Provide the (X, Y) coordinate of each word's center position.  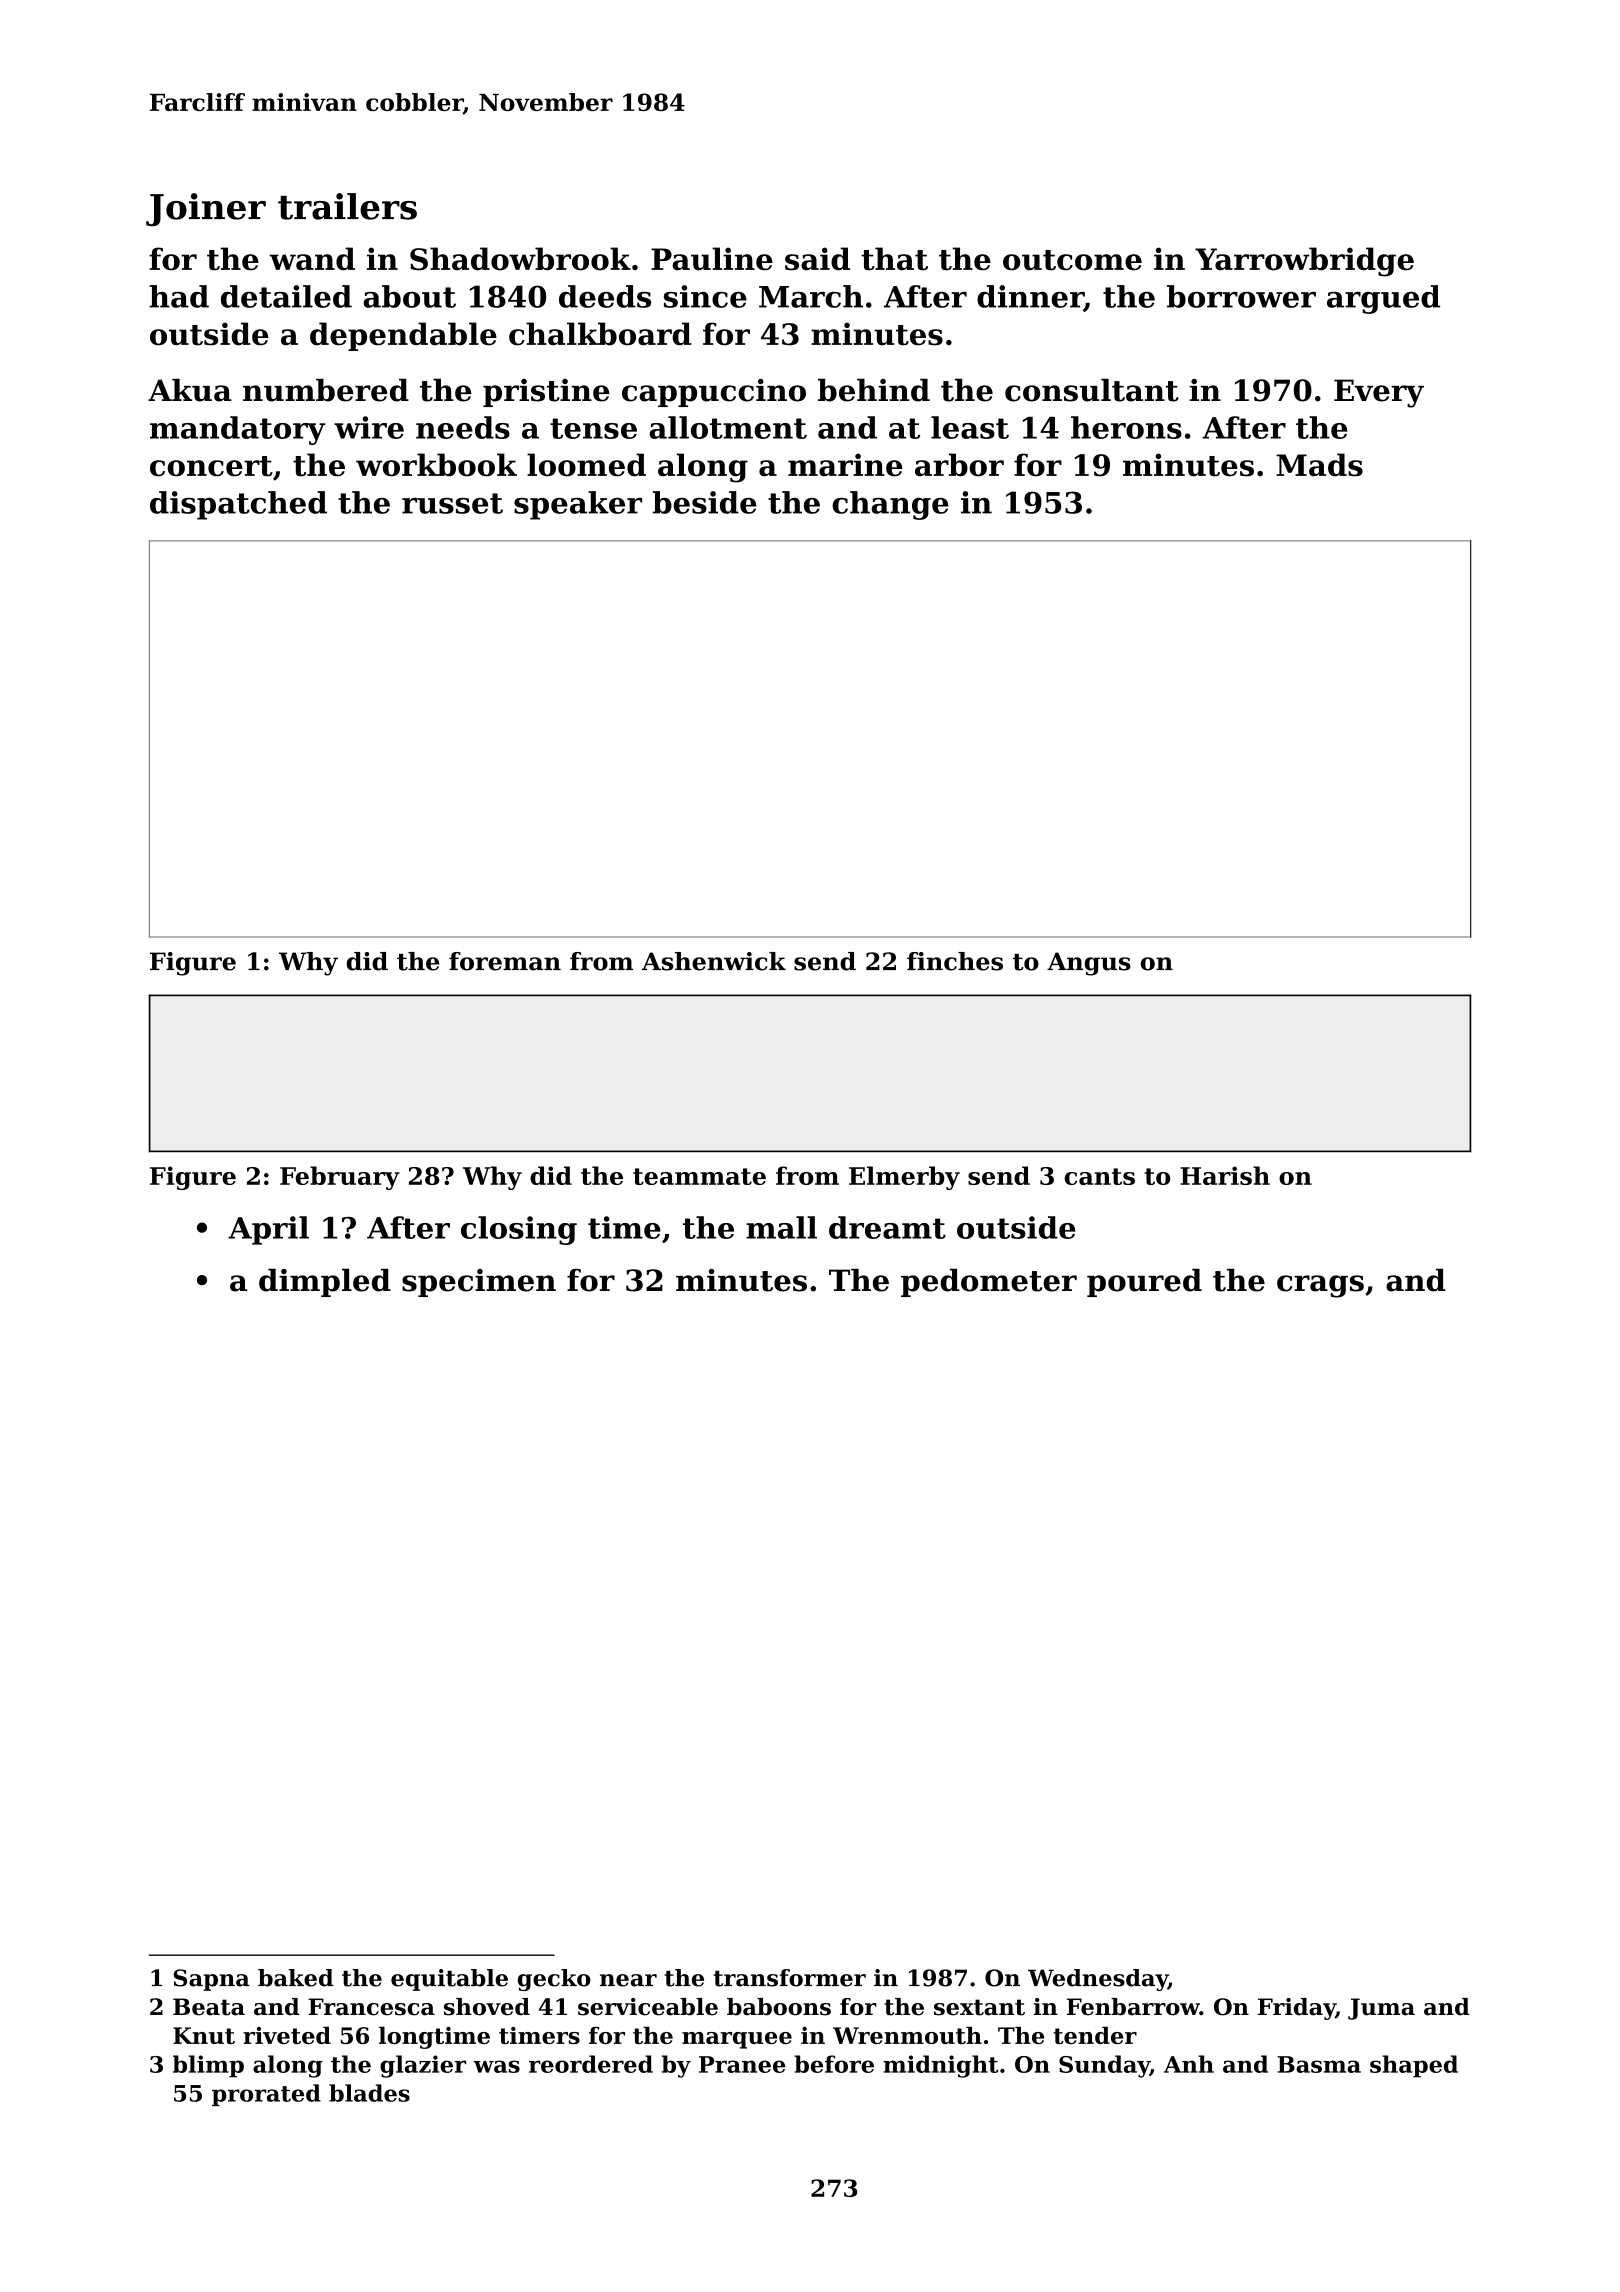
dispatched (238, 505)
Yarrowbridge (1304, 262)
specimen (479, 1283)
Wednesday (1098, 1980)
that (894, 259)
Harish (1225, 1175)
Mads (1319, 465)
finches (955, 961)
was (496, 2066)
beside (705, 502)
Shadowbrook (520, 259)
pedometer (989, 1283)
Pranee (742, 2064)
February (340, 1178)
